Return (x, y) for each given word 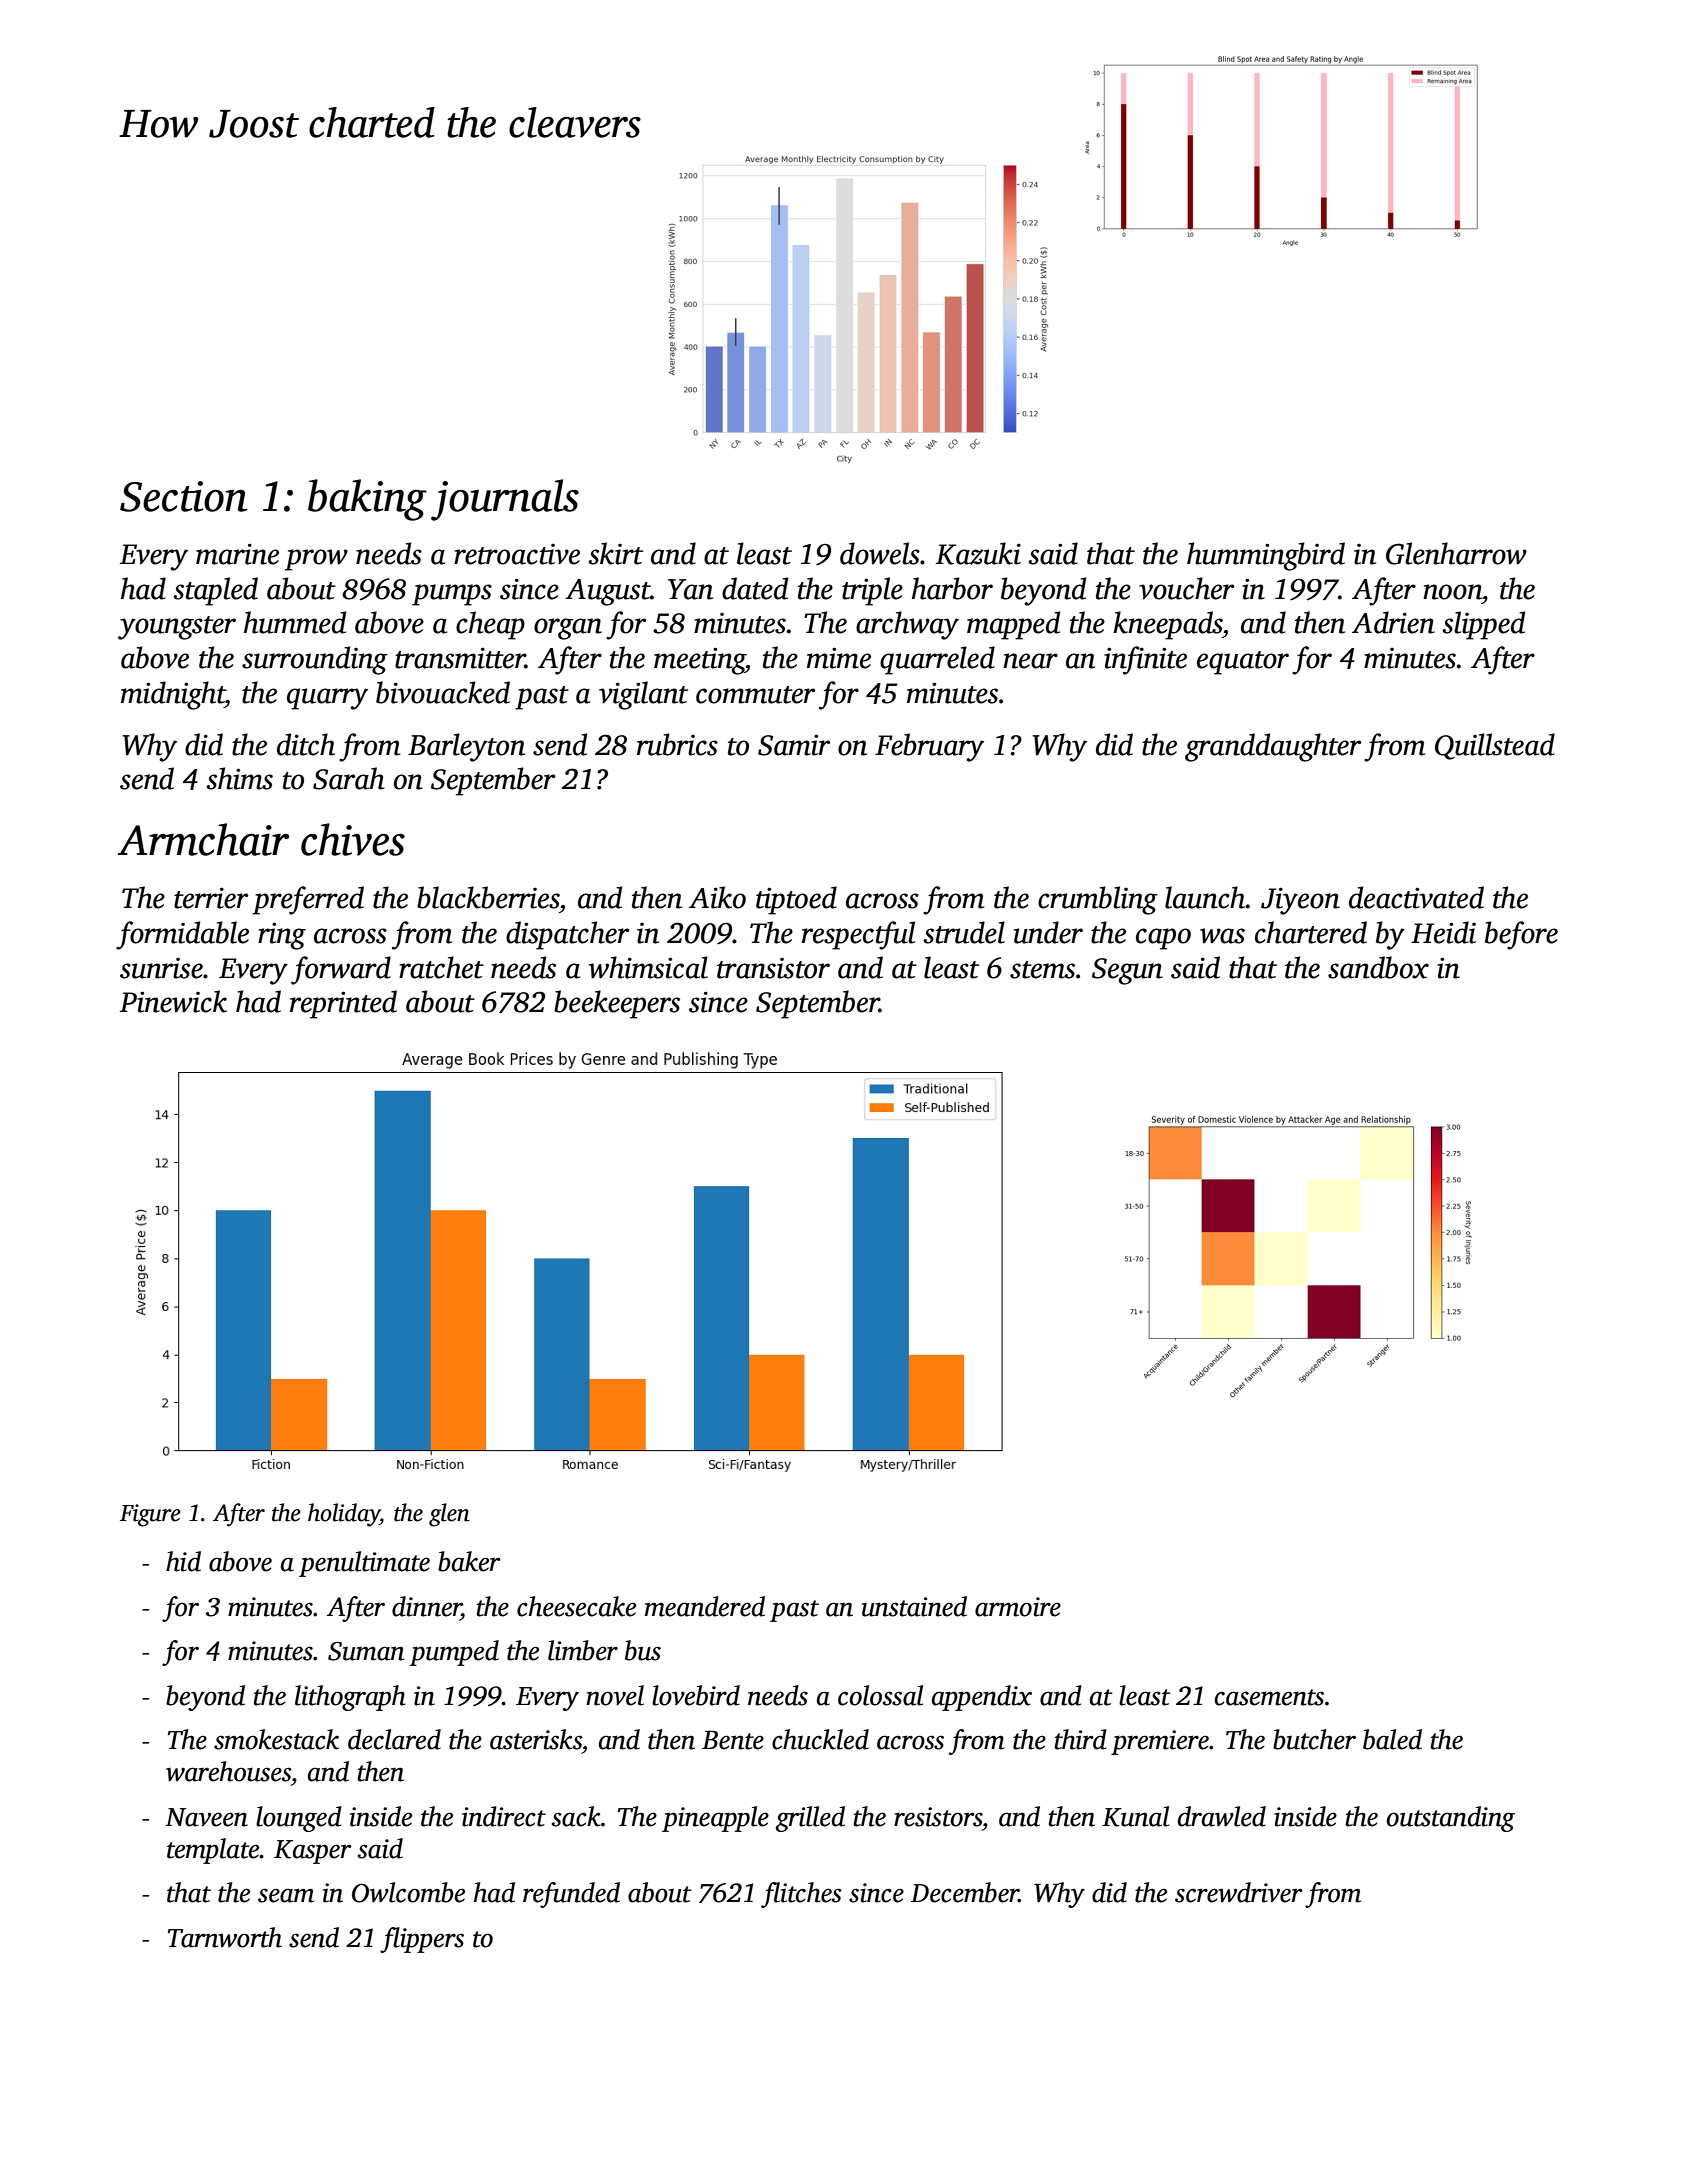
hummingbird (1266, 556)
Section (183, 496)
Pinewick (173, 1001)
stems (1042, 970)
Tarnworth (225, 1937)
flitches (801, 1895)
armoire (1018, 1607)
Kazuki (978, 553)
